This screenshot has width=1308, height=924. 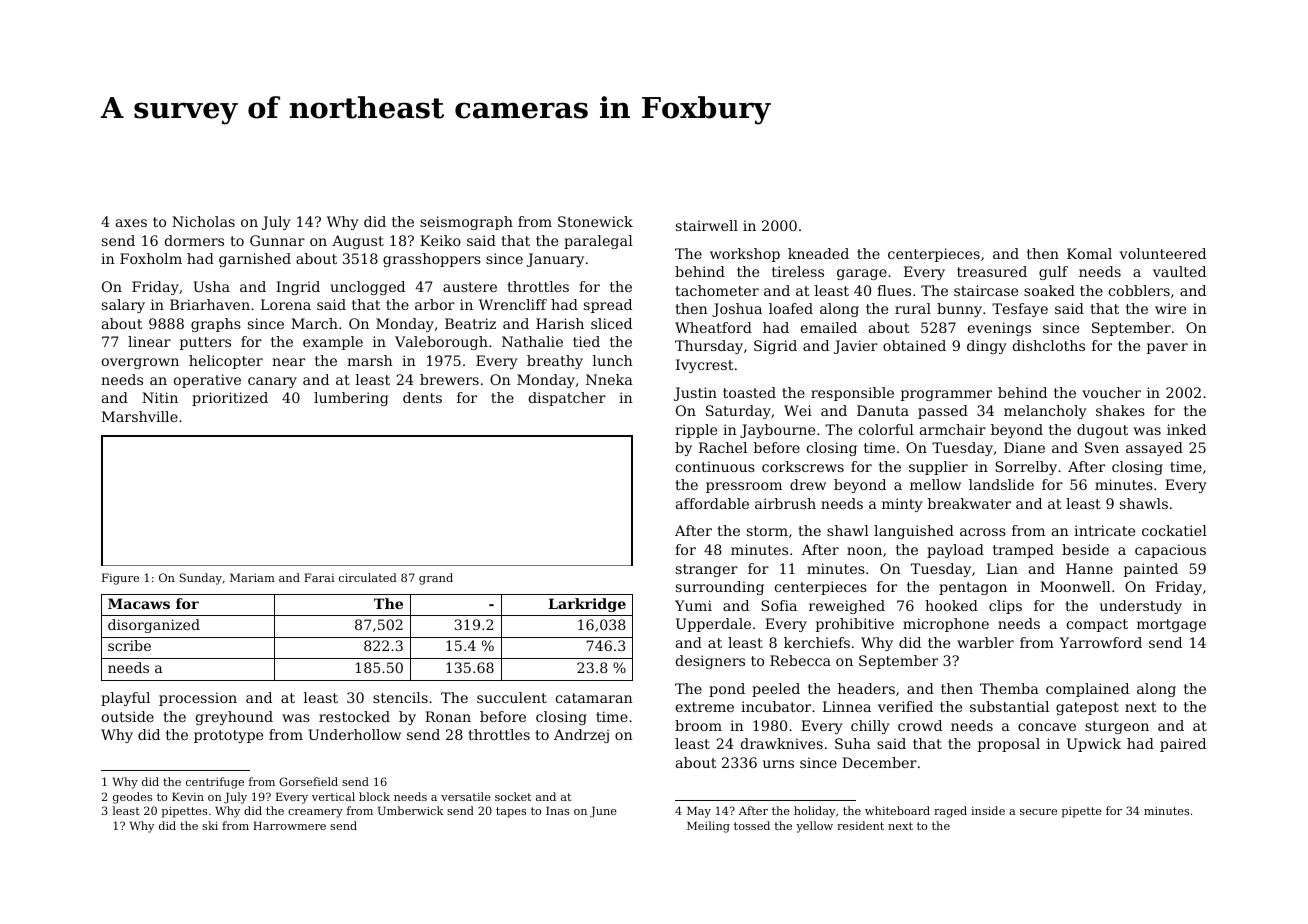 I want to click on Nicholas, so click(x=203, y=221).
